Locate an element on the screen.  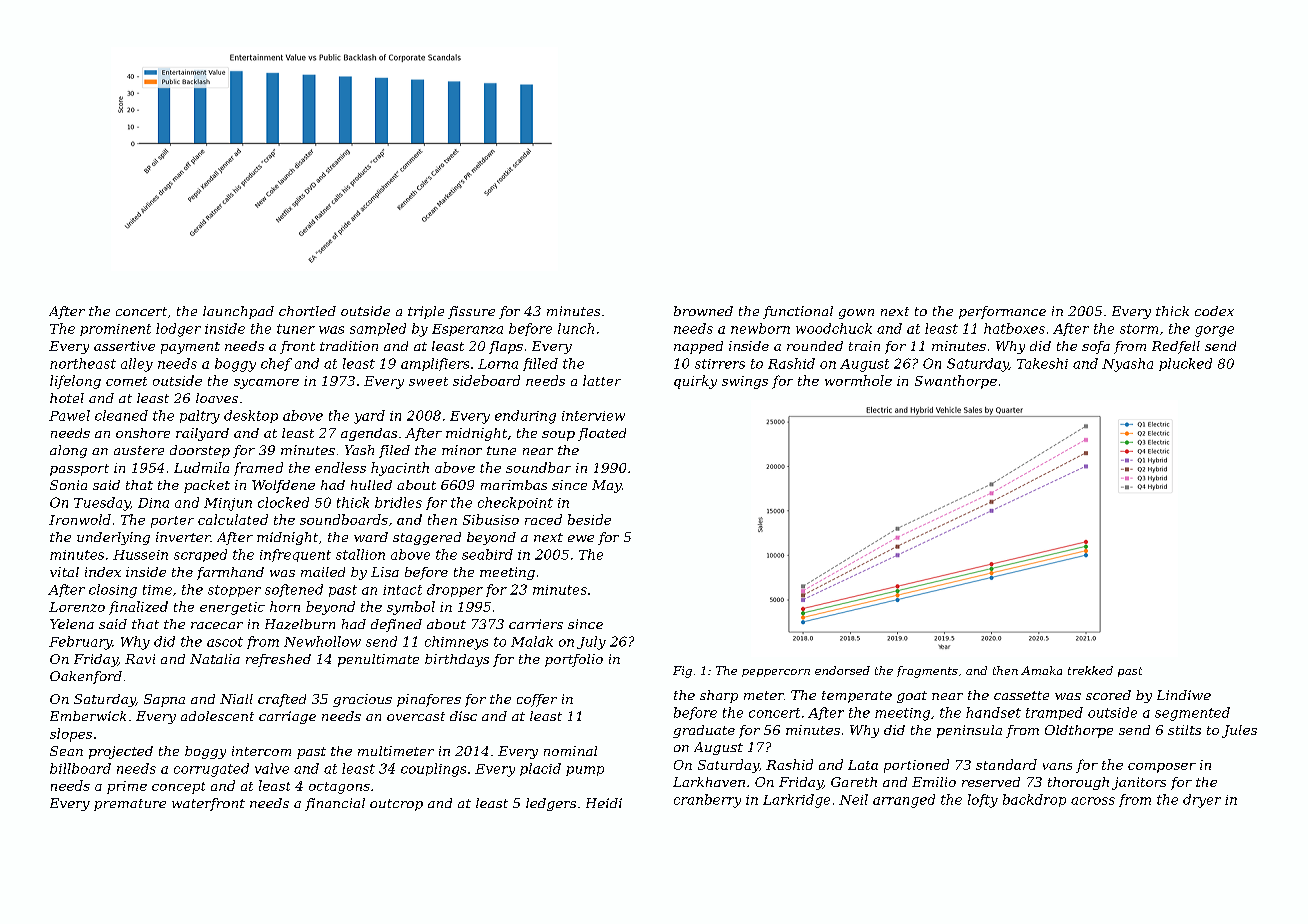
hatboxes is located at coordinates (1014, 328).
